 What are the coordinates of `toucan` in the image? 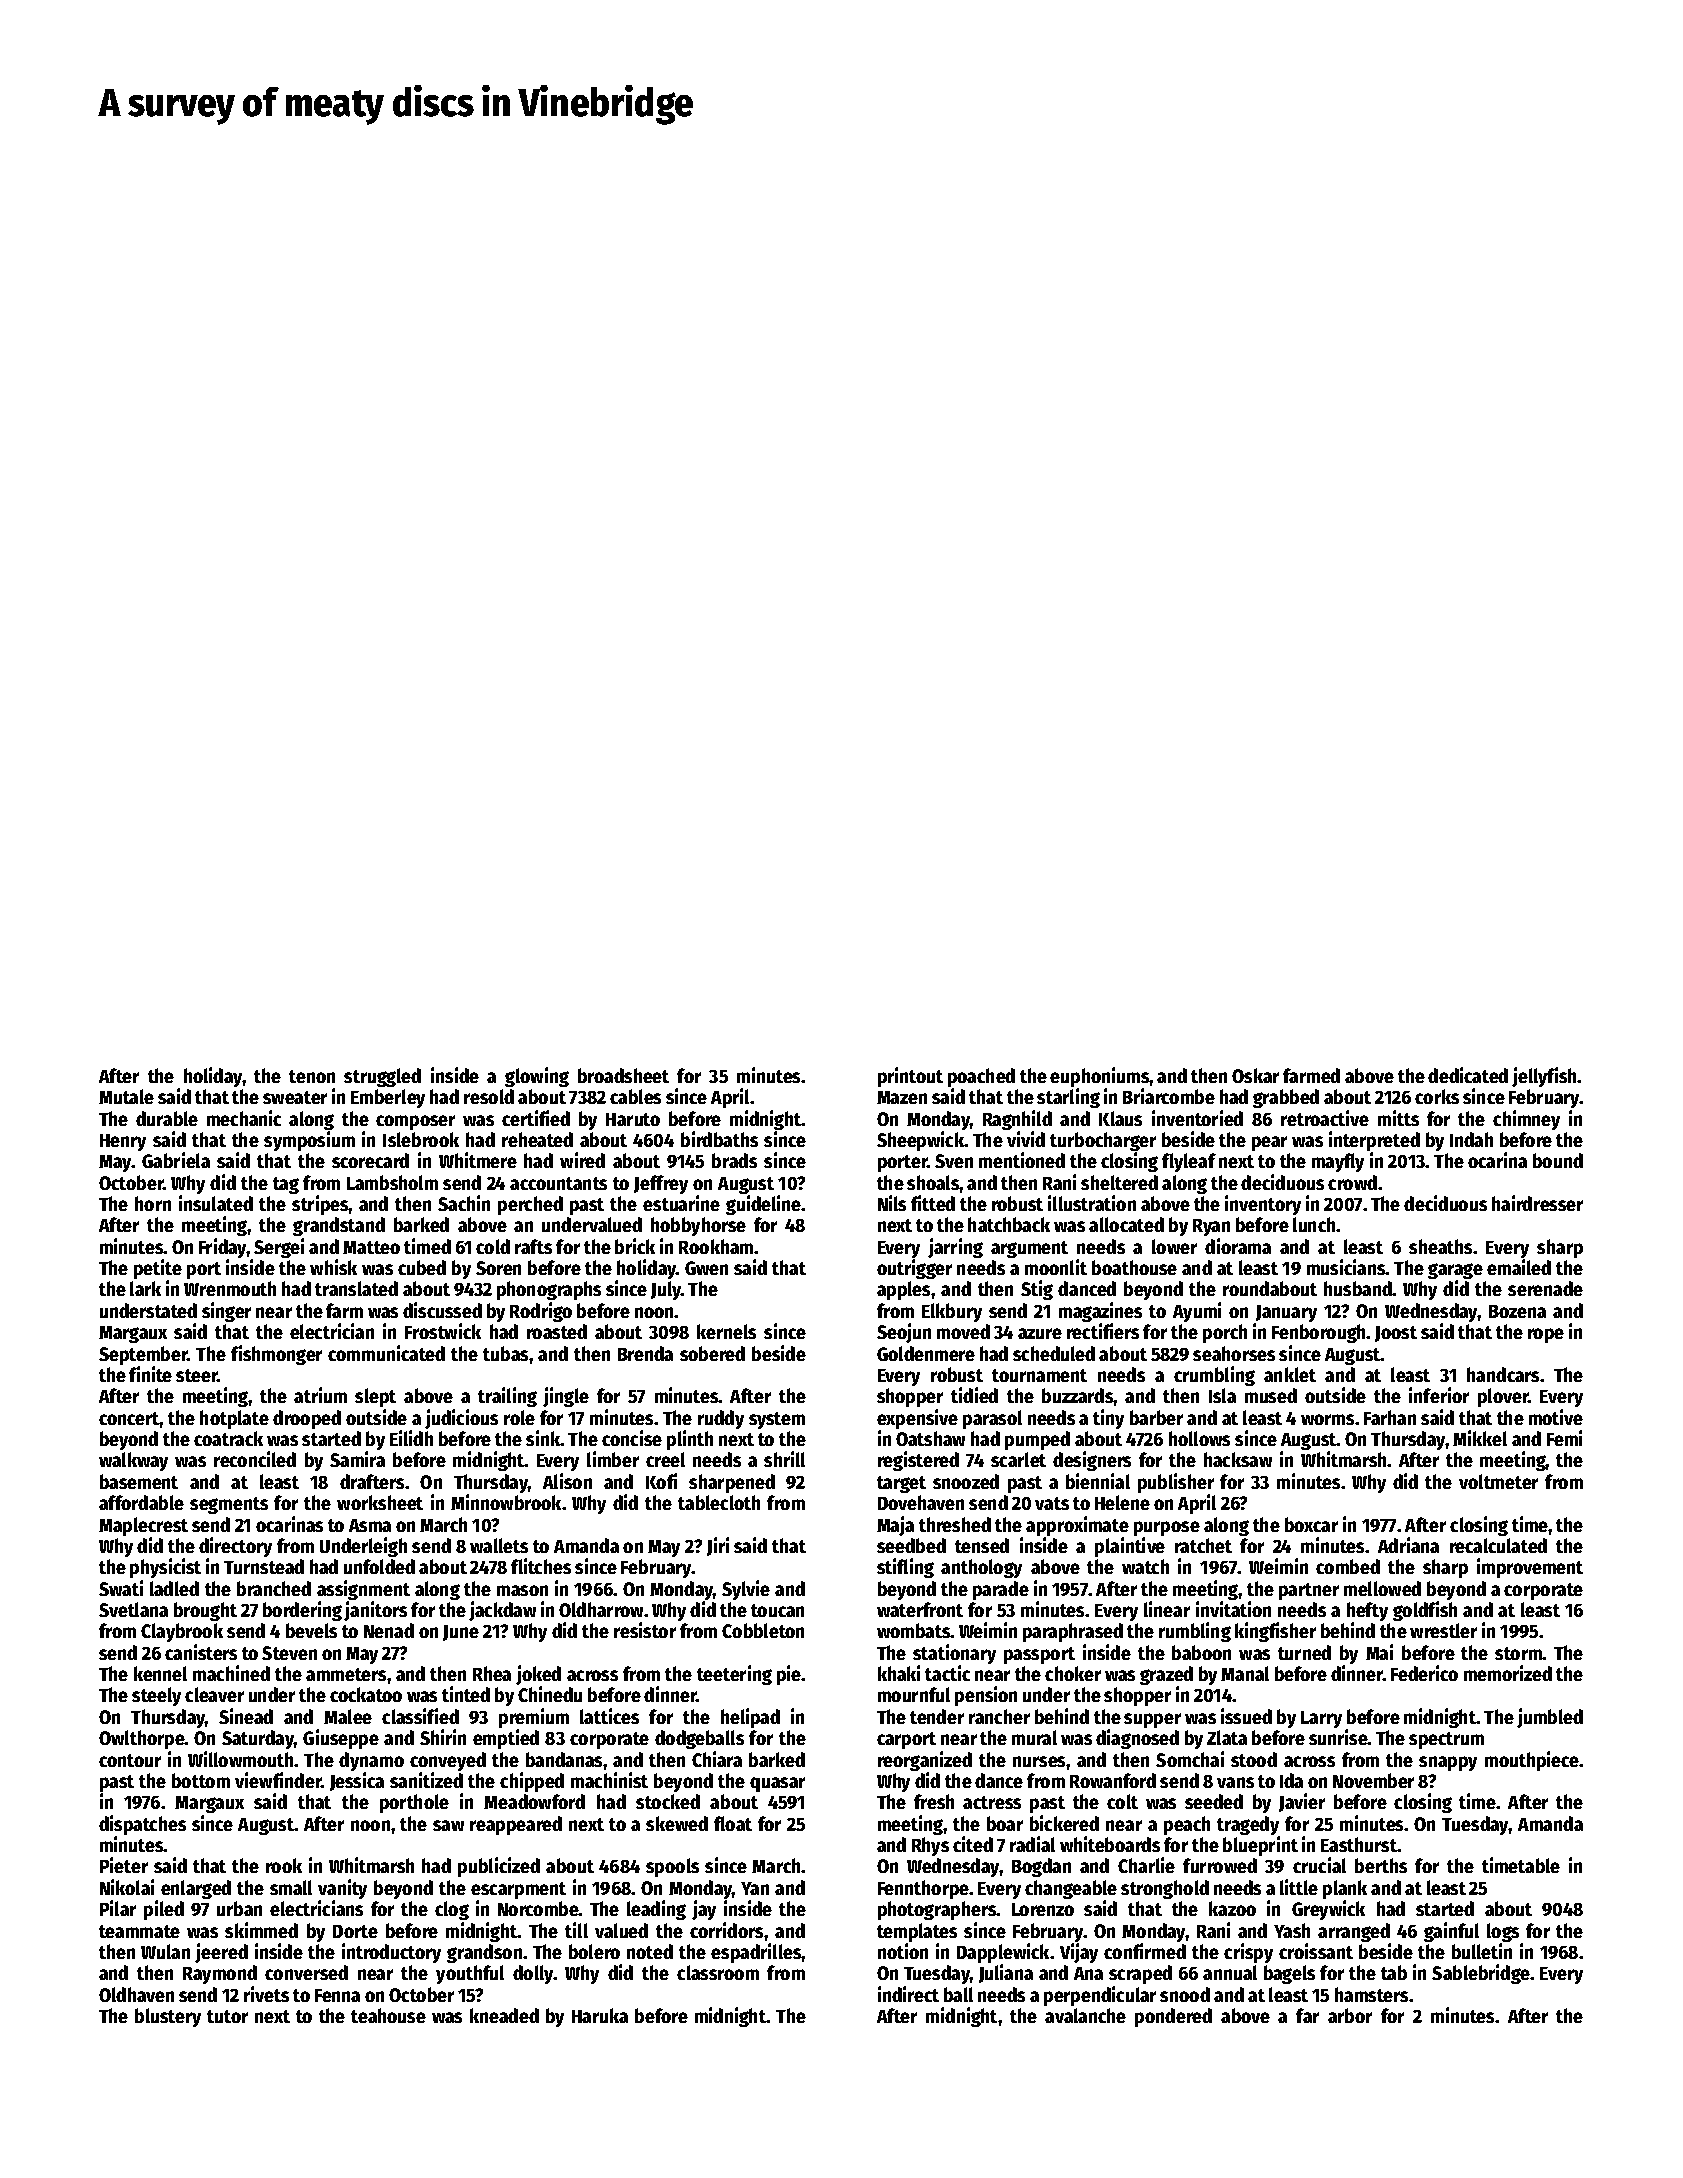 It's located at (777, 1610).
